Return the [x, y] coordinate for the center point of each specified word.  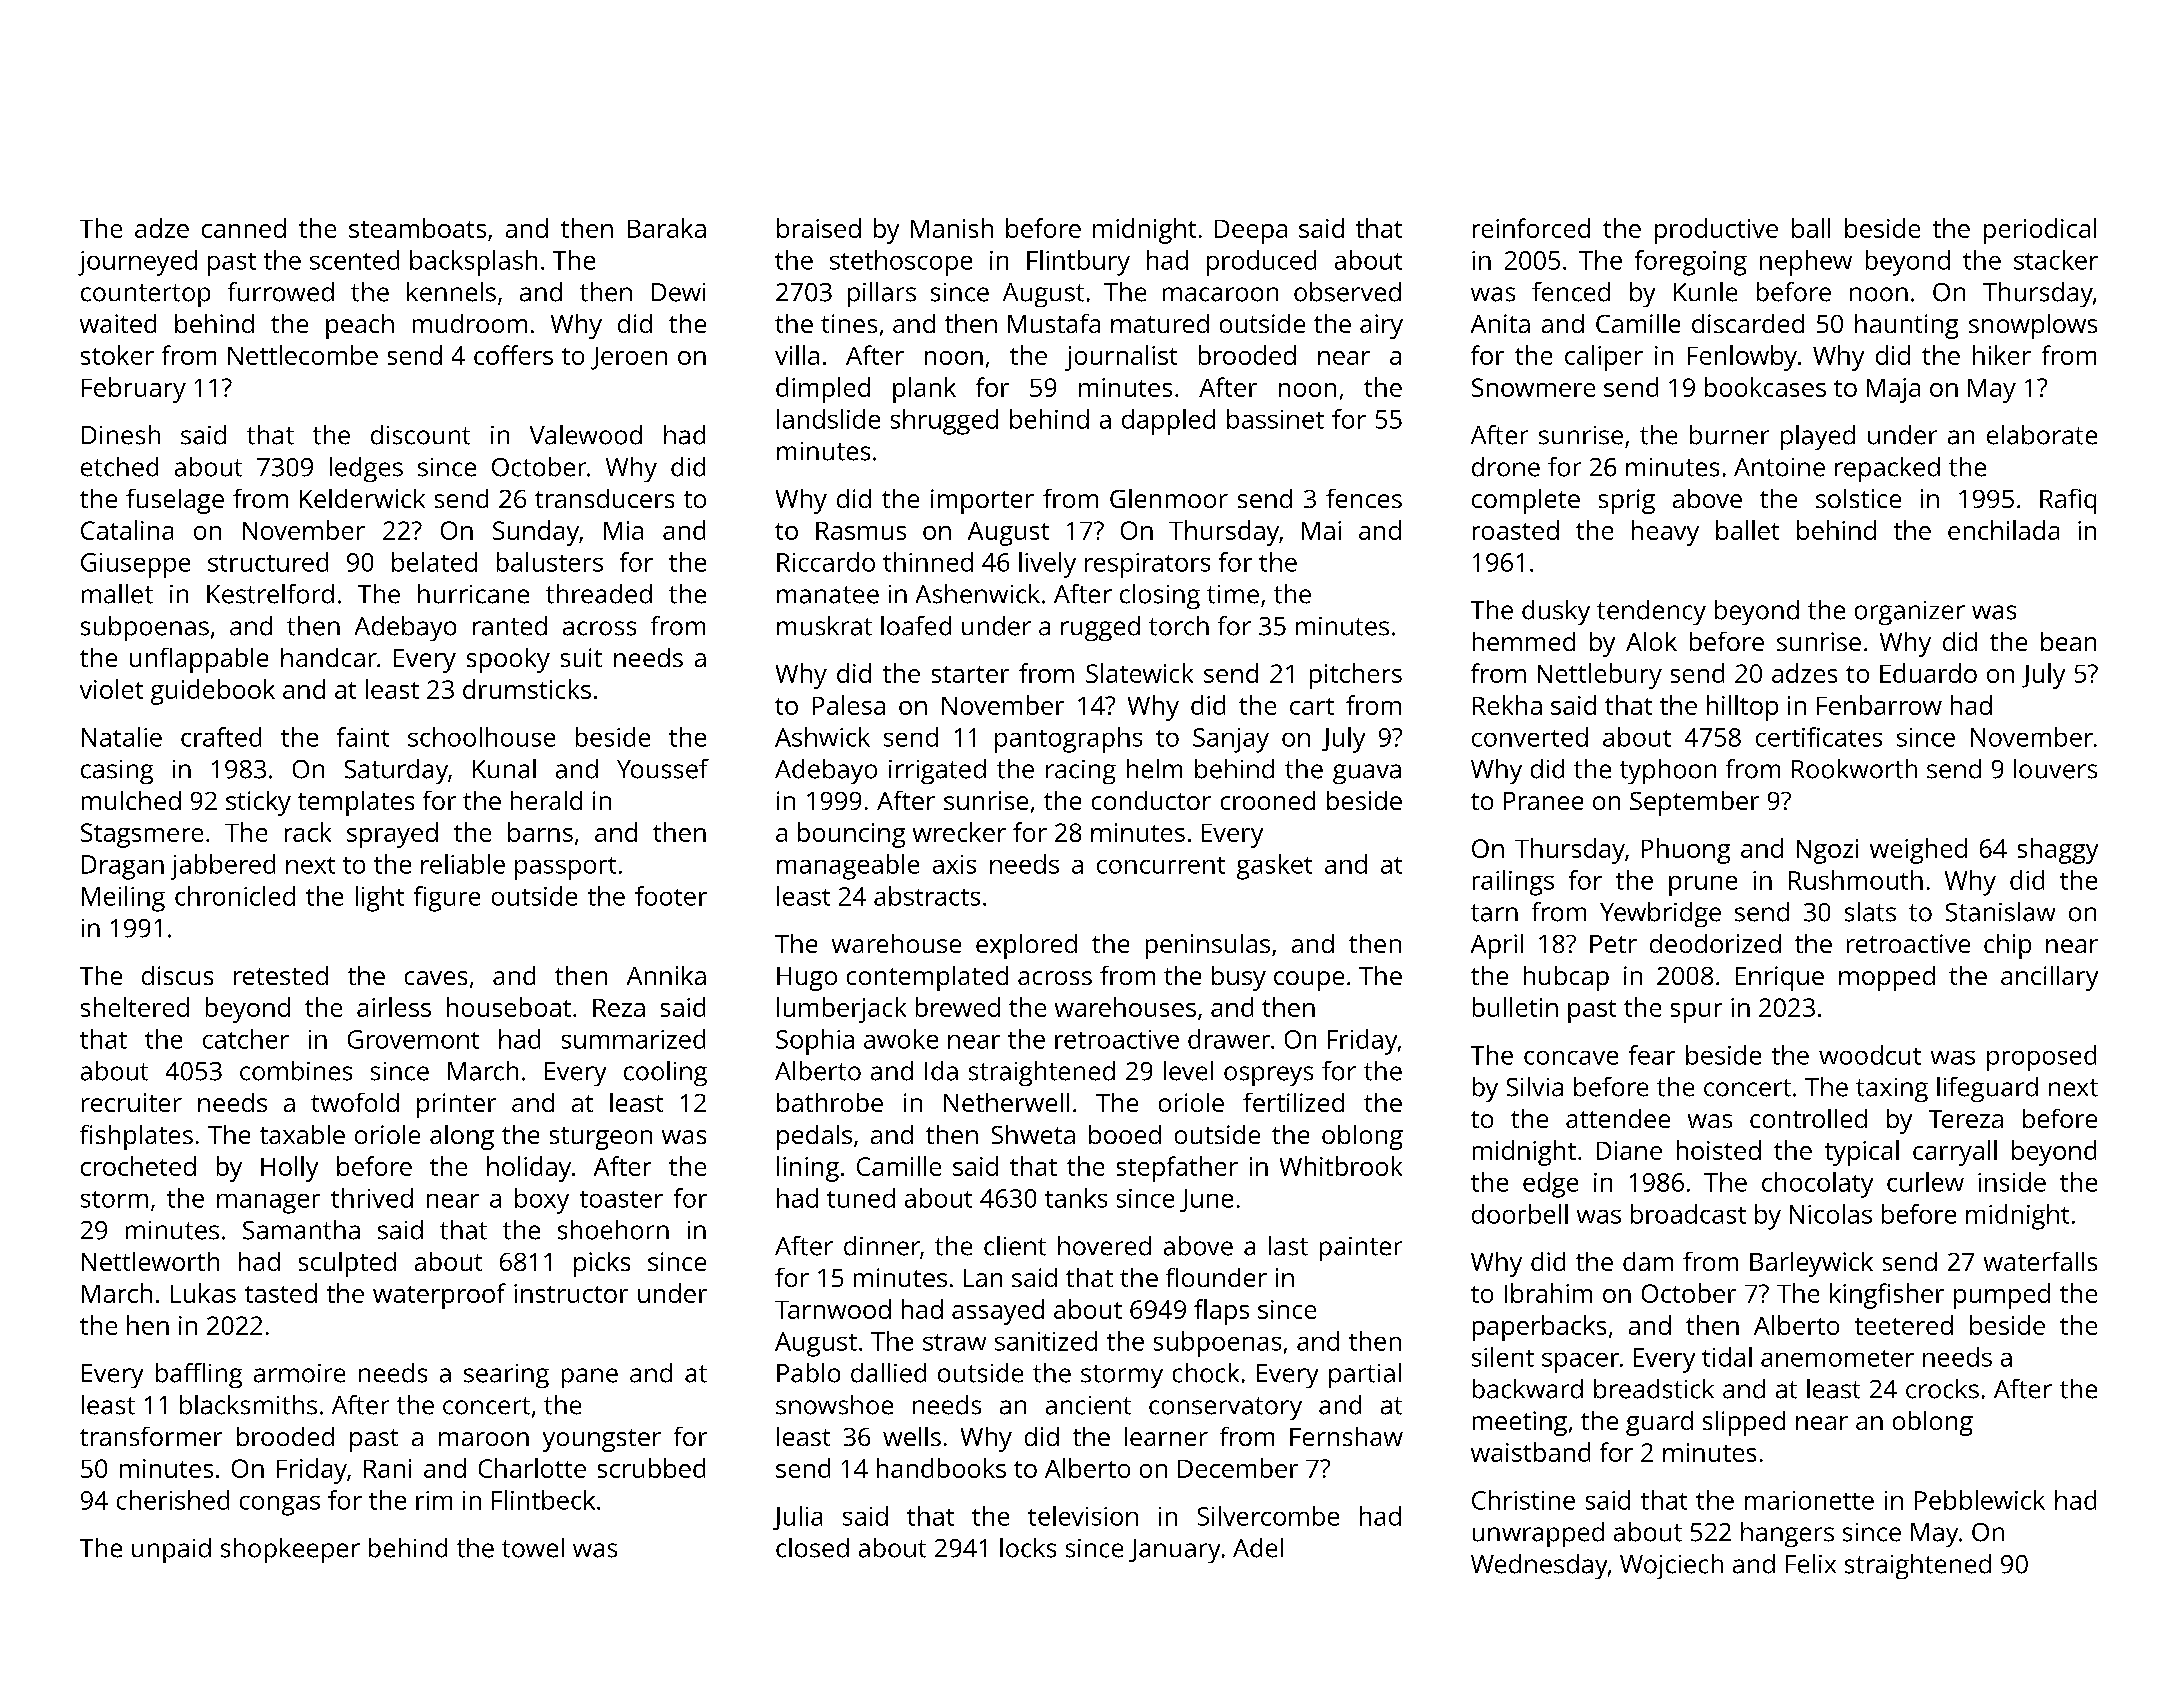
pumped [2002, 1296]
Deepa [1251, 232]
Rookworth [1854, 769]
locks [1028, 1548]
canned [244, 228]
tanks [1076, 1198]
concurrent [1161, 865]
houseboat [509, 1007]
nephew [1806, 263]
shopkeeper [290, 1550]
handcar [329, 657]
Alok [1651, 641]
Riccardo [826, 562]
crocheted [138, 1166]
